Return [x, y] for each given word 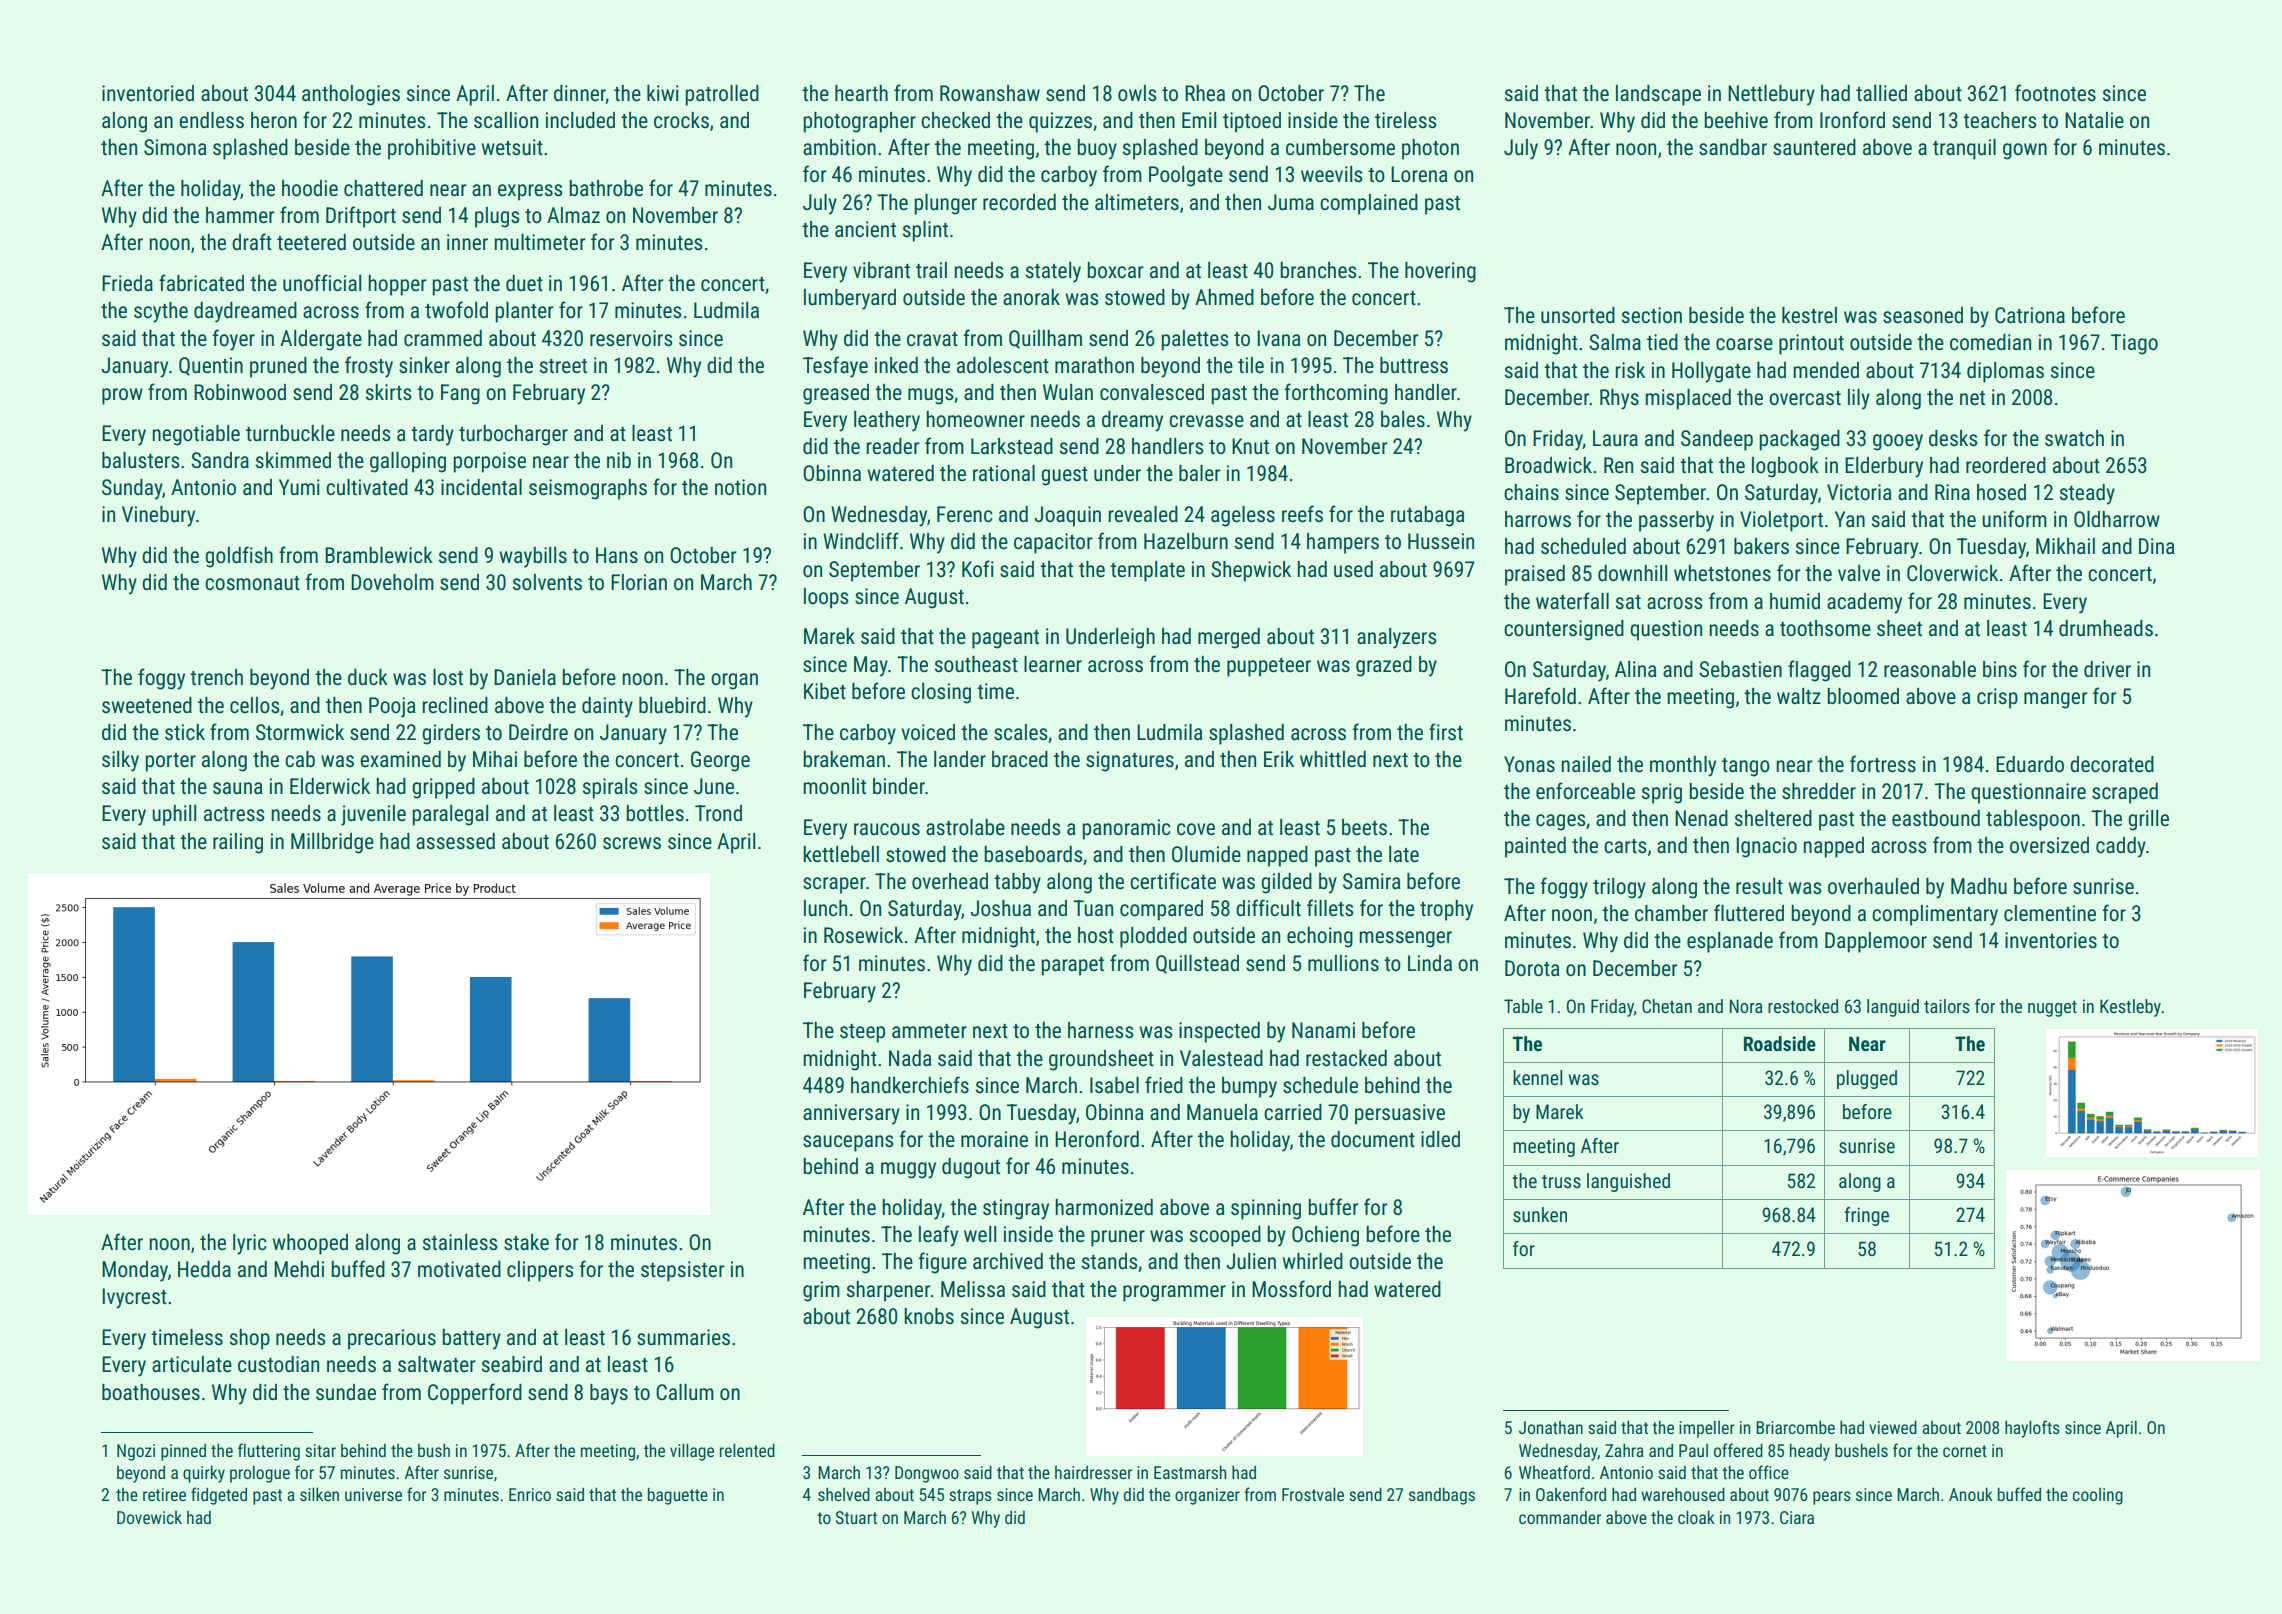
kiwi [663, 93]
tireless [1406, 120]
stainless [460, 1242]
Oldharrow [2117, 519]
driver [2107, 669]
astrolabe [965, 827]
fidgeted [219, 1496]
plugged [1867, 1079]
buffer [1334, 1207]
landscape [1658, 95]
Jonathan [1551, 1427]
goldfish [239, 557]
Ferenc [965, 514]
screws [632, 843]
